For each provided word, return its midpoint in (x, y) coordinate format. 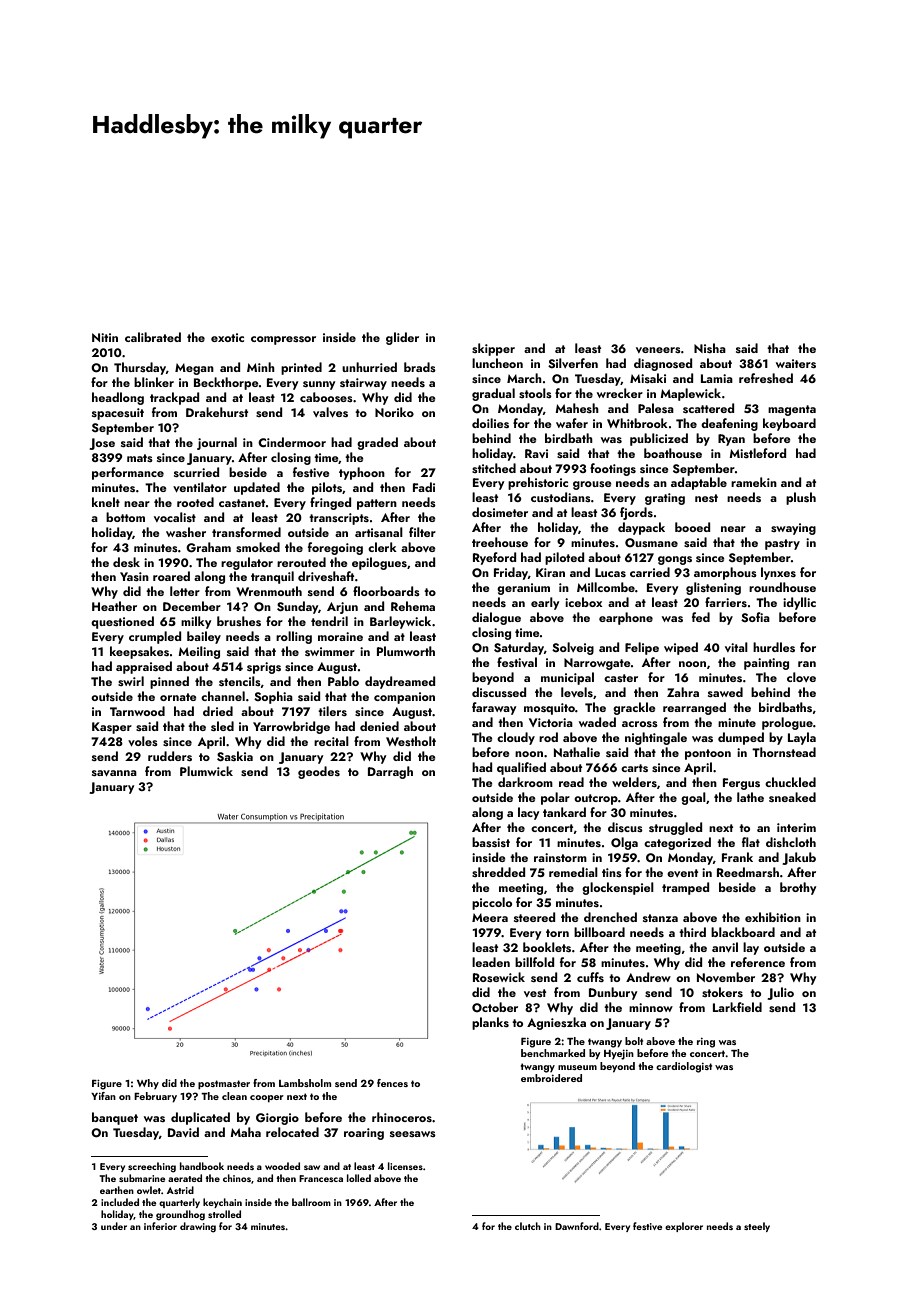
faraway (494, 708)
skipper (493, 349)
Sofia (755, 617)
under (114, 1226)
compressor (283, 340)
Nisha (710, 348)
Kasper (112, 728)
